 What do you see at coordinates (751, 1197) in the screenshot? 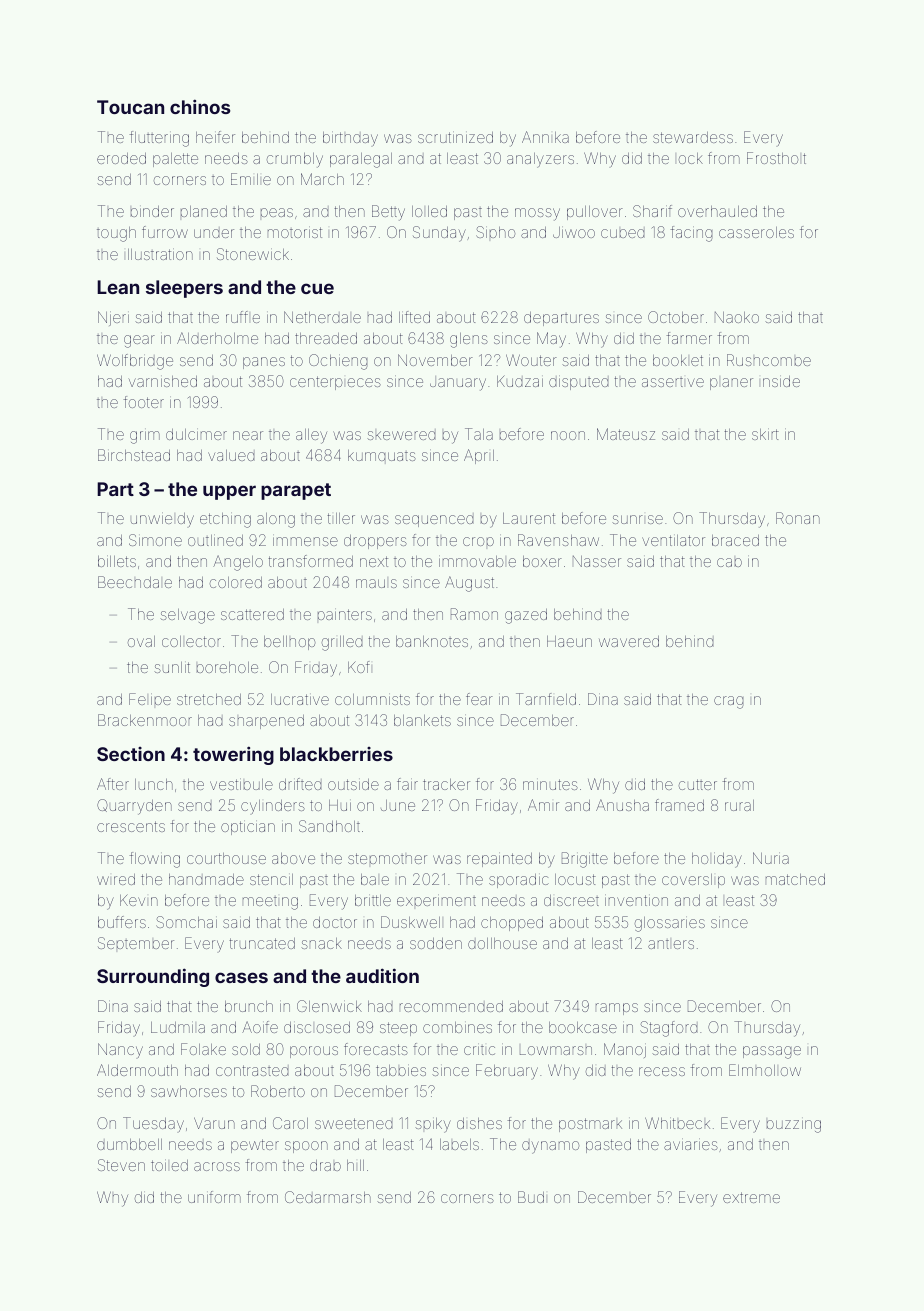
I see `extreme` at bounding box center [751, 1197].
